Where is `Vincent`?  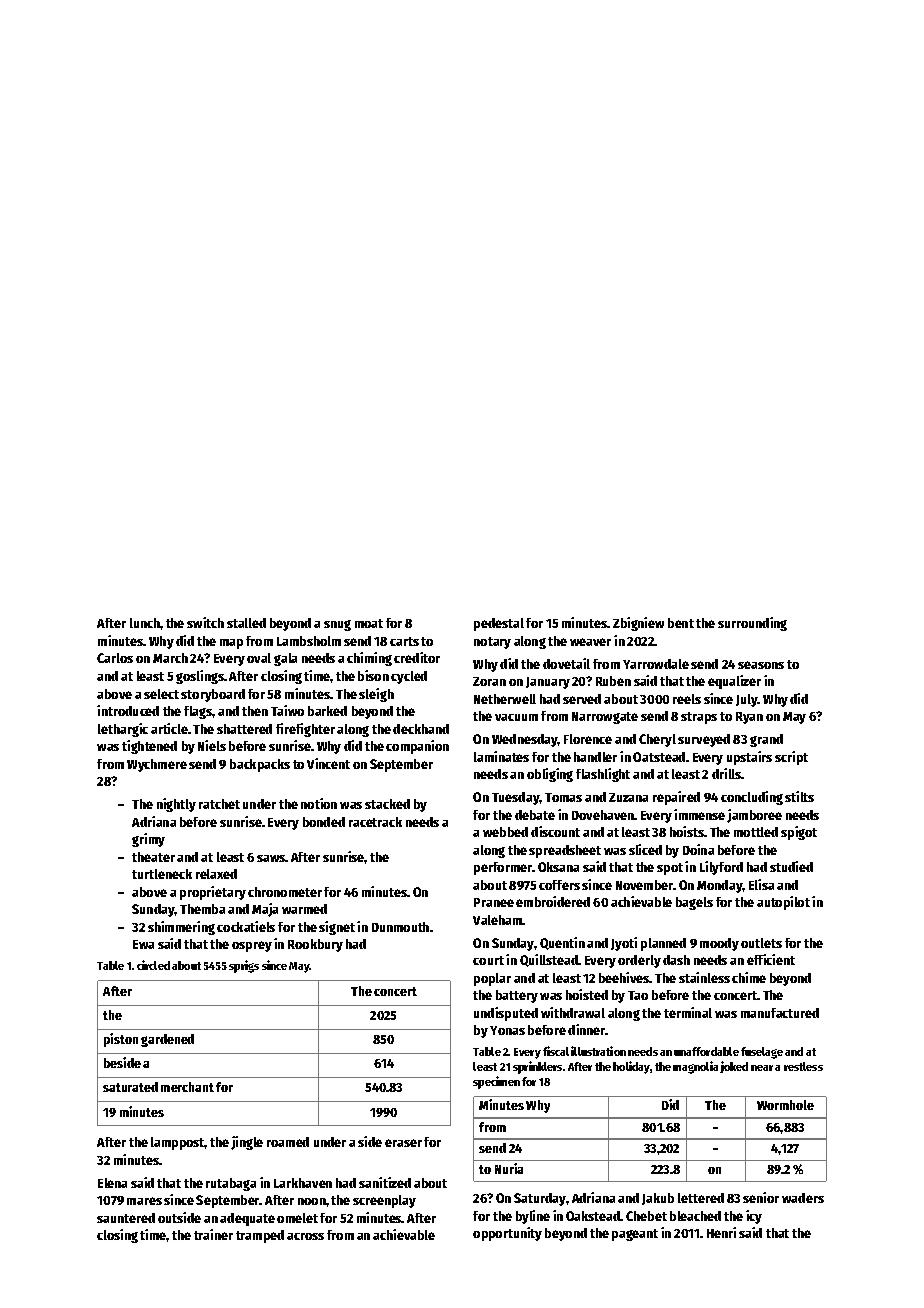
Vincent is located at coordinates (328, 763).
